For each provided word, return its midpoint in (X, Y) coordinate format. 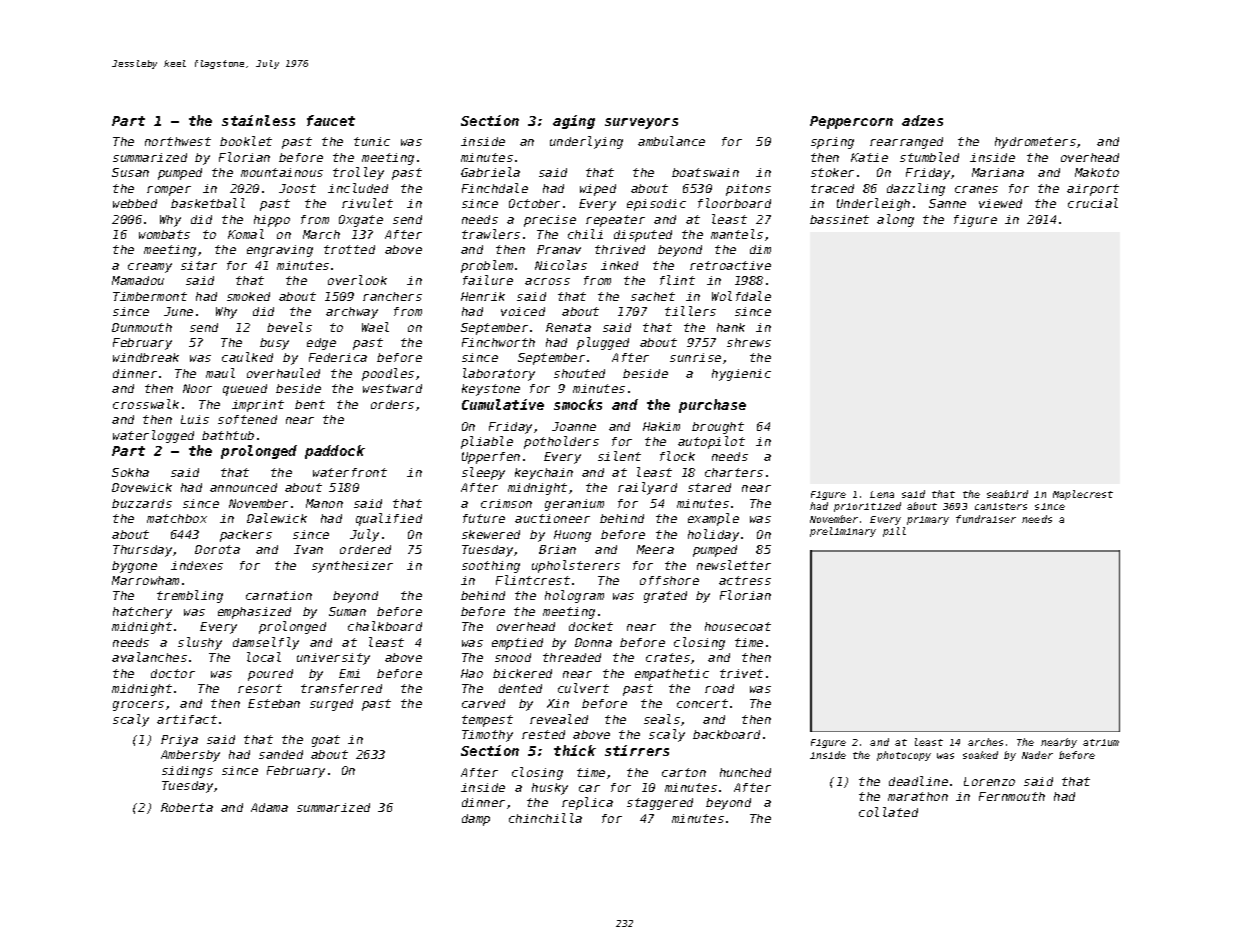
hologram (574, 596)
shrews (749, 342)
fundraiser (986, 519)
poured (270, 675)
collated (888, 812)
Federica (338, 357)
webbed (135, 203)
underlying (586, 142)
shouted (579, 373)
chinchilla (545, 818)
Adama (269, 807)
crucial (1093, 203)
